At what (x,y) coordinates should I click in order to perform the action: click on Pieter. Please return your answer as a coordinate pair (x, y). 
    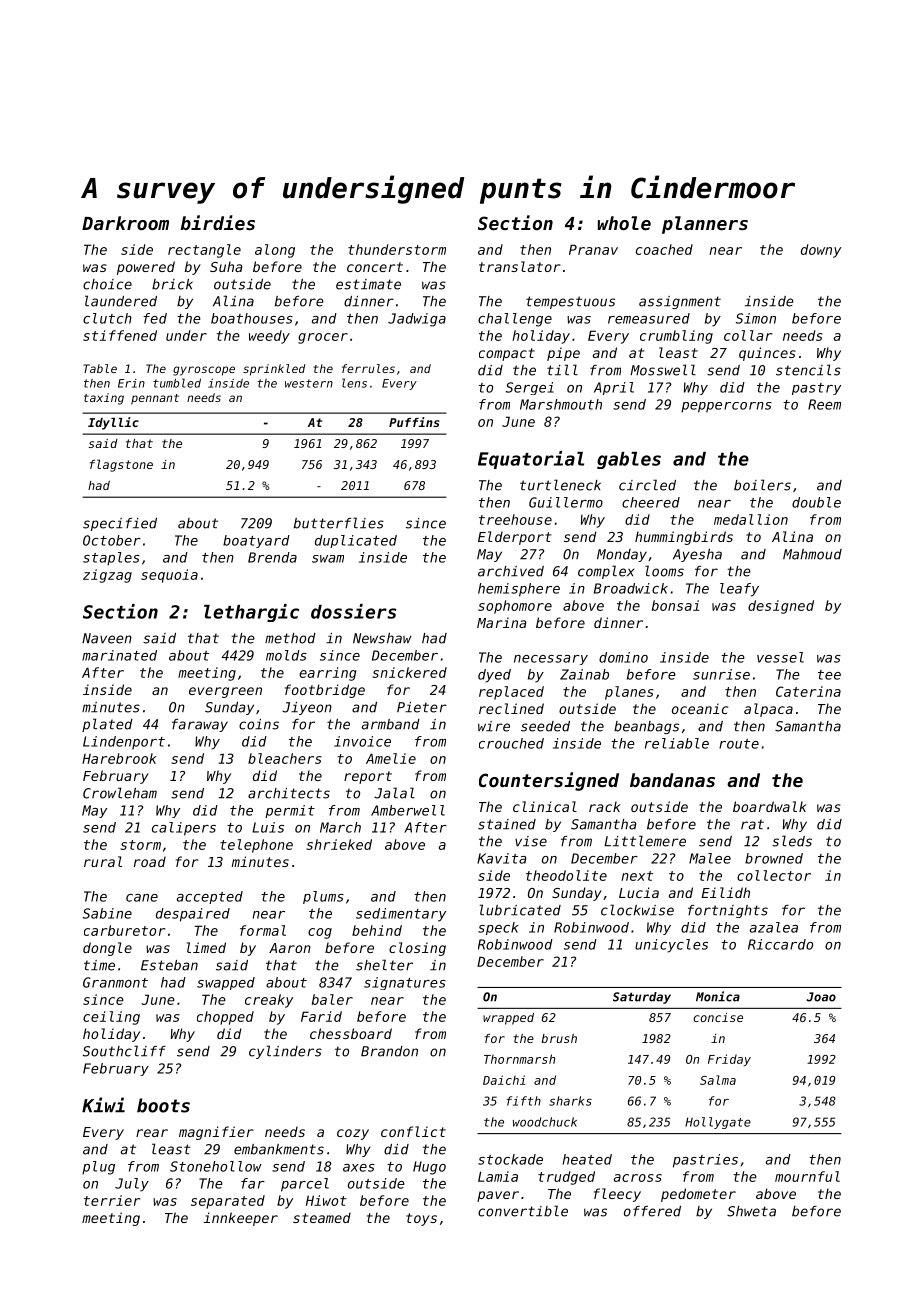
    Looking at the image, I should click on (422, 707).
